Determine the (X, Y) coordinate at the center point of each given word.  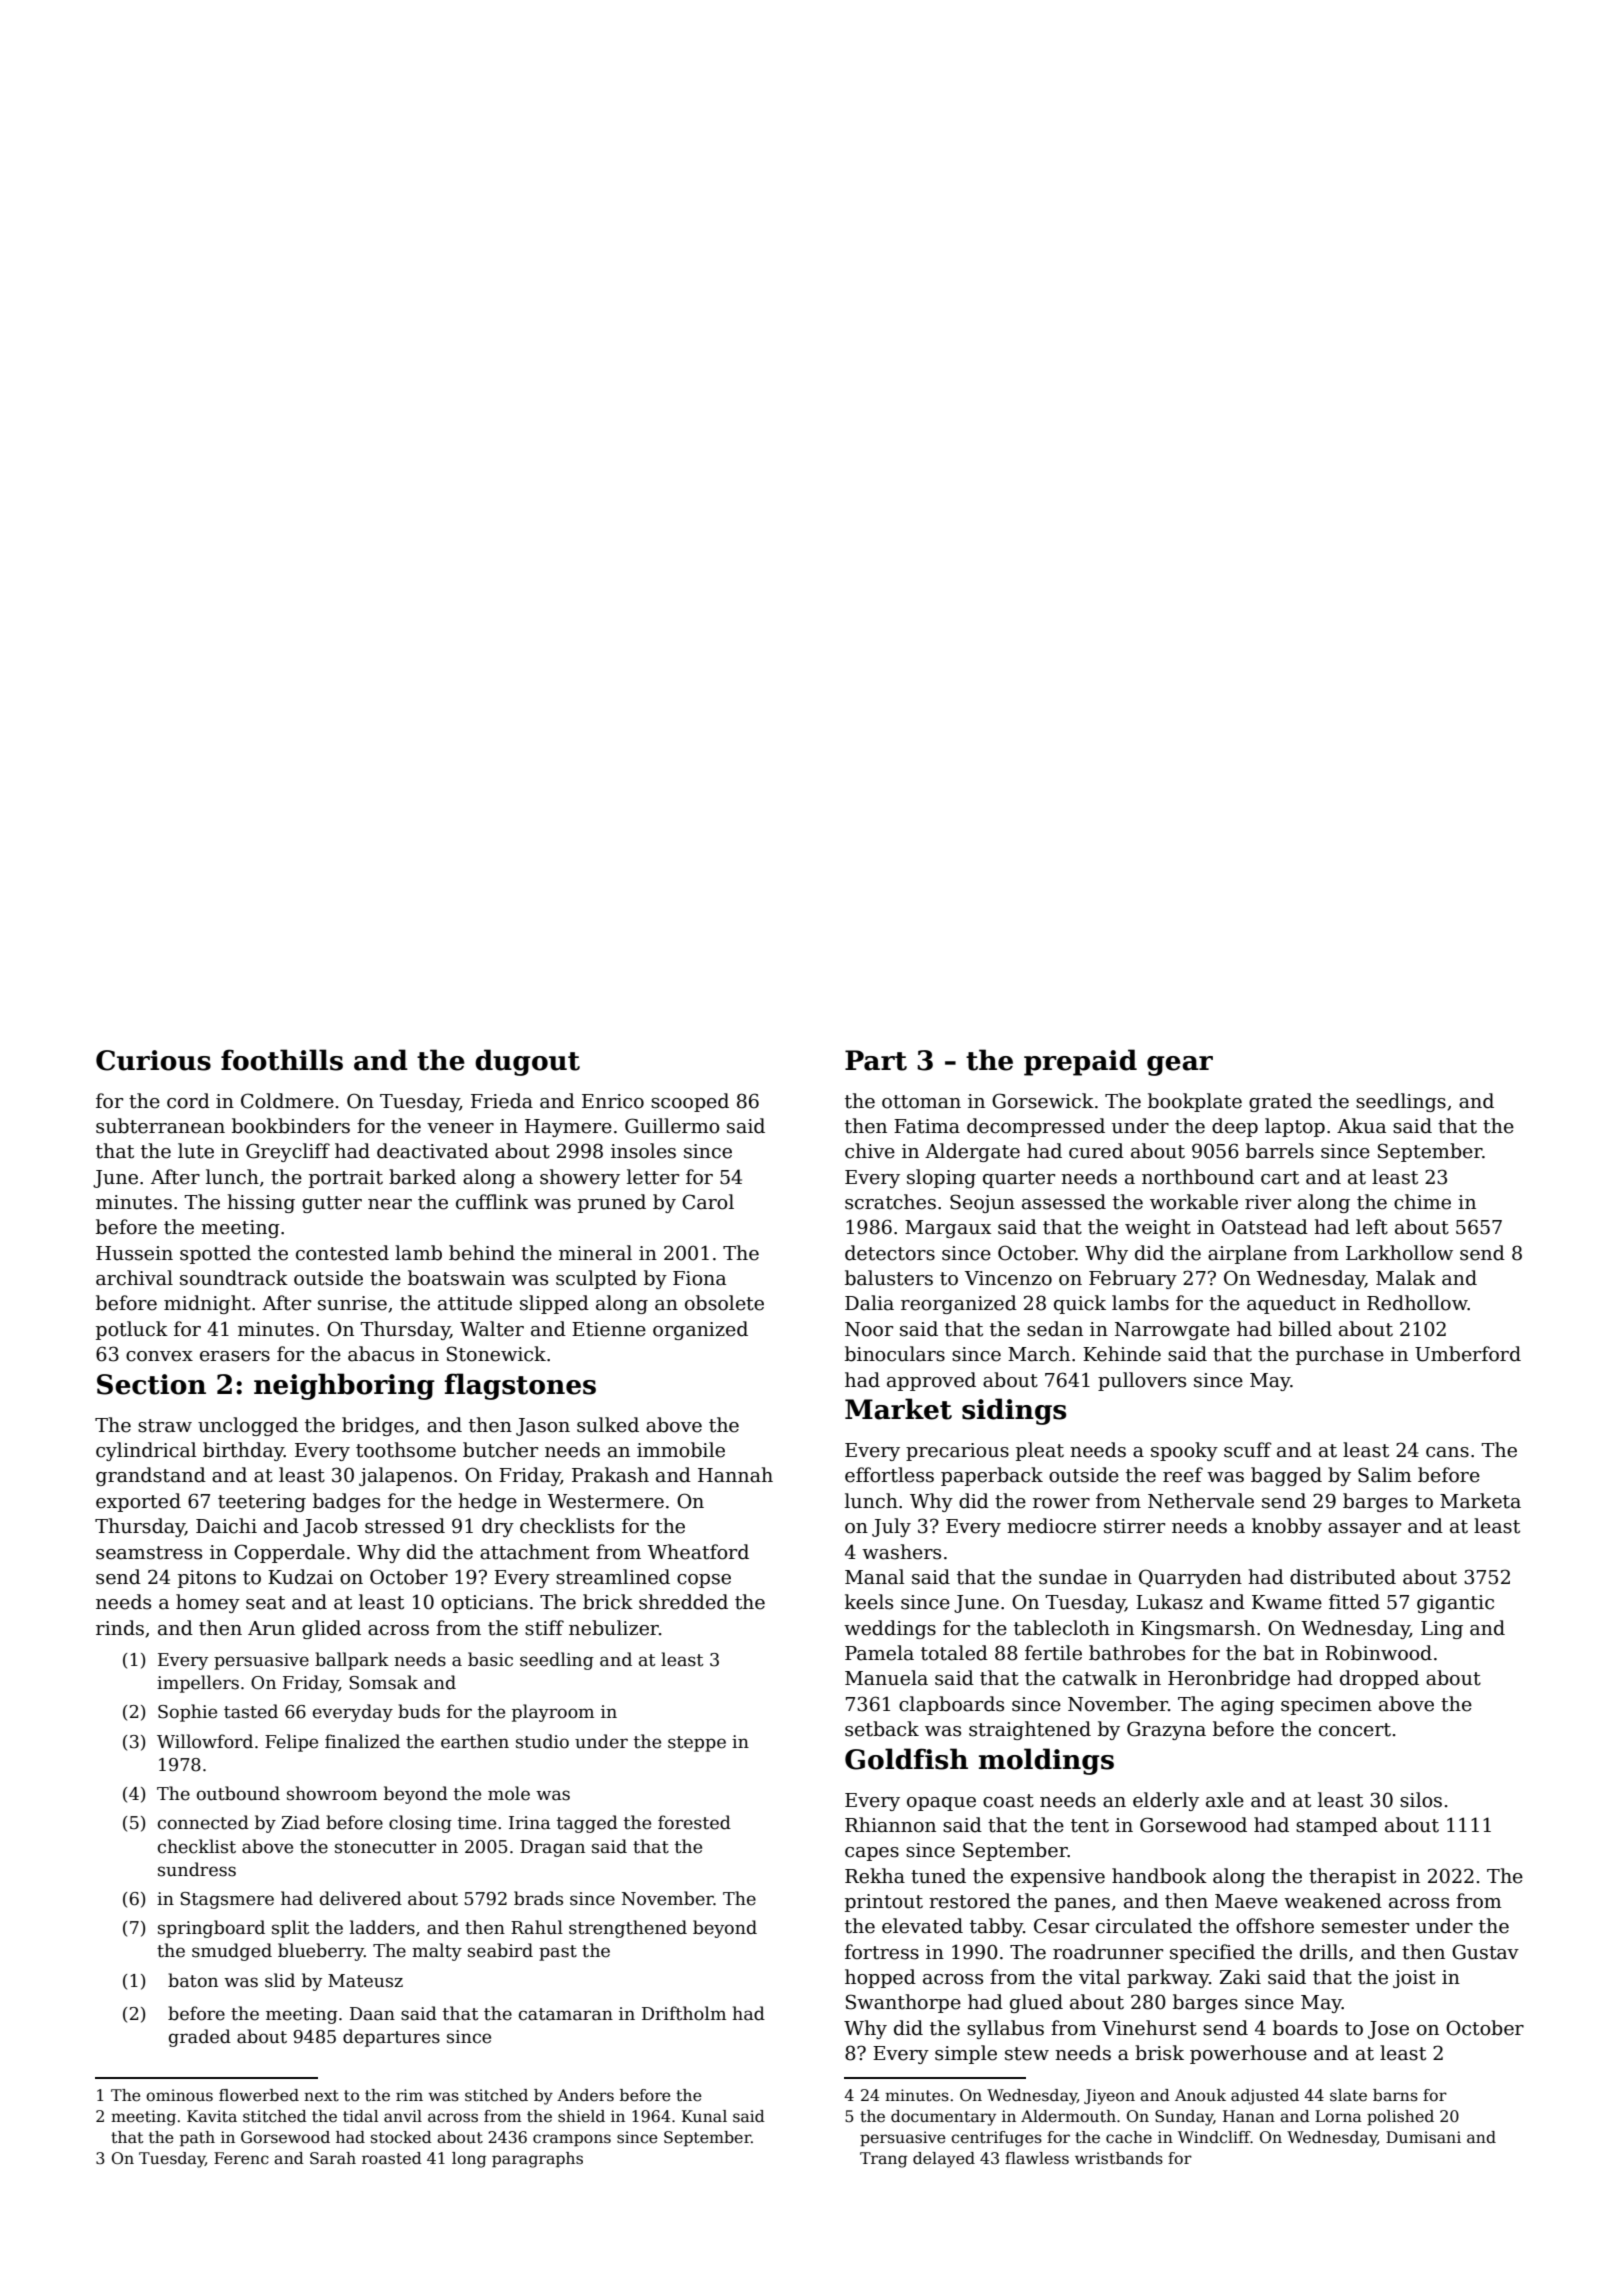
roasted (392, 2158)
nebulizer (614, 1628)
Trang (883, 2160)
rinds (120, 1628)
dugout (527, 1062)
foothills (282, 1060)
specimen (1326, 1706)
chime (1422, 1202)
